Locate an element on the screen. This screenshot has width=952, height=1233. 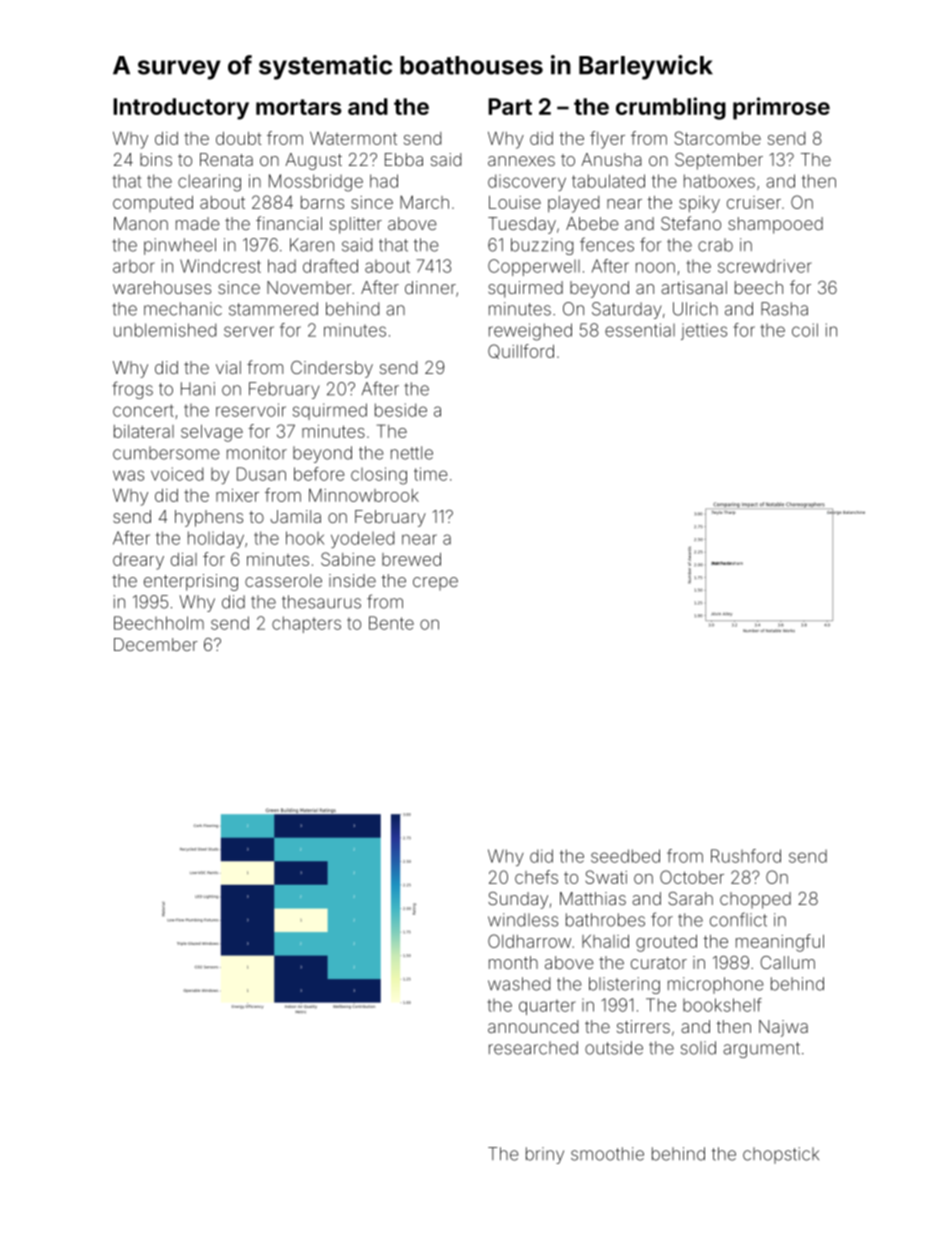
voiced is located at coordinates (177, 474).
